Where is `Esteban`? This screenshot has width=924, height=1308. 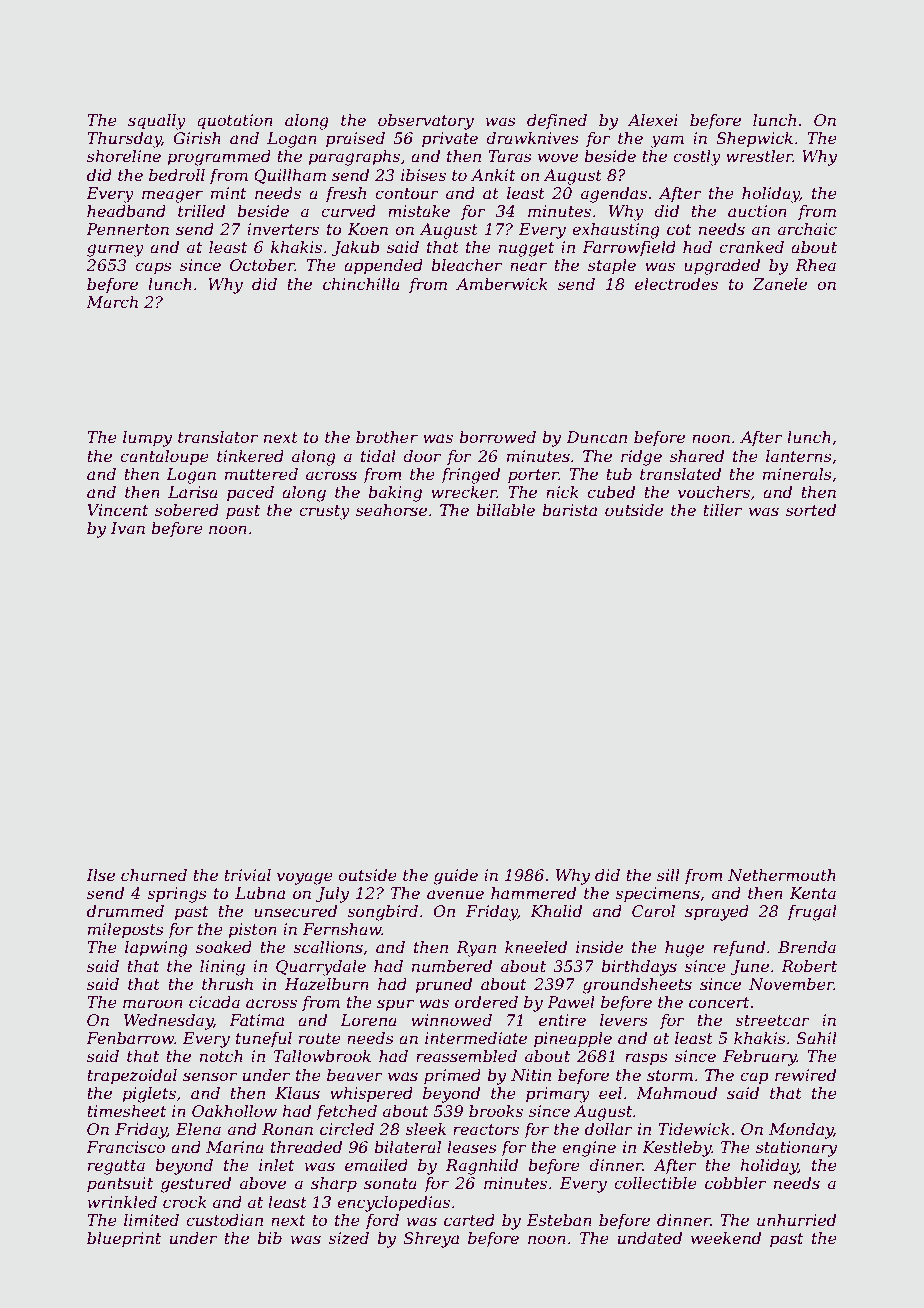 Esteban is located at coordinates (559, 1220).
